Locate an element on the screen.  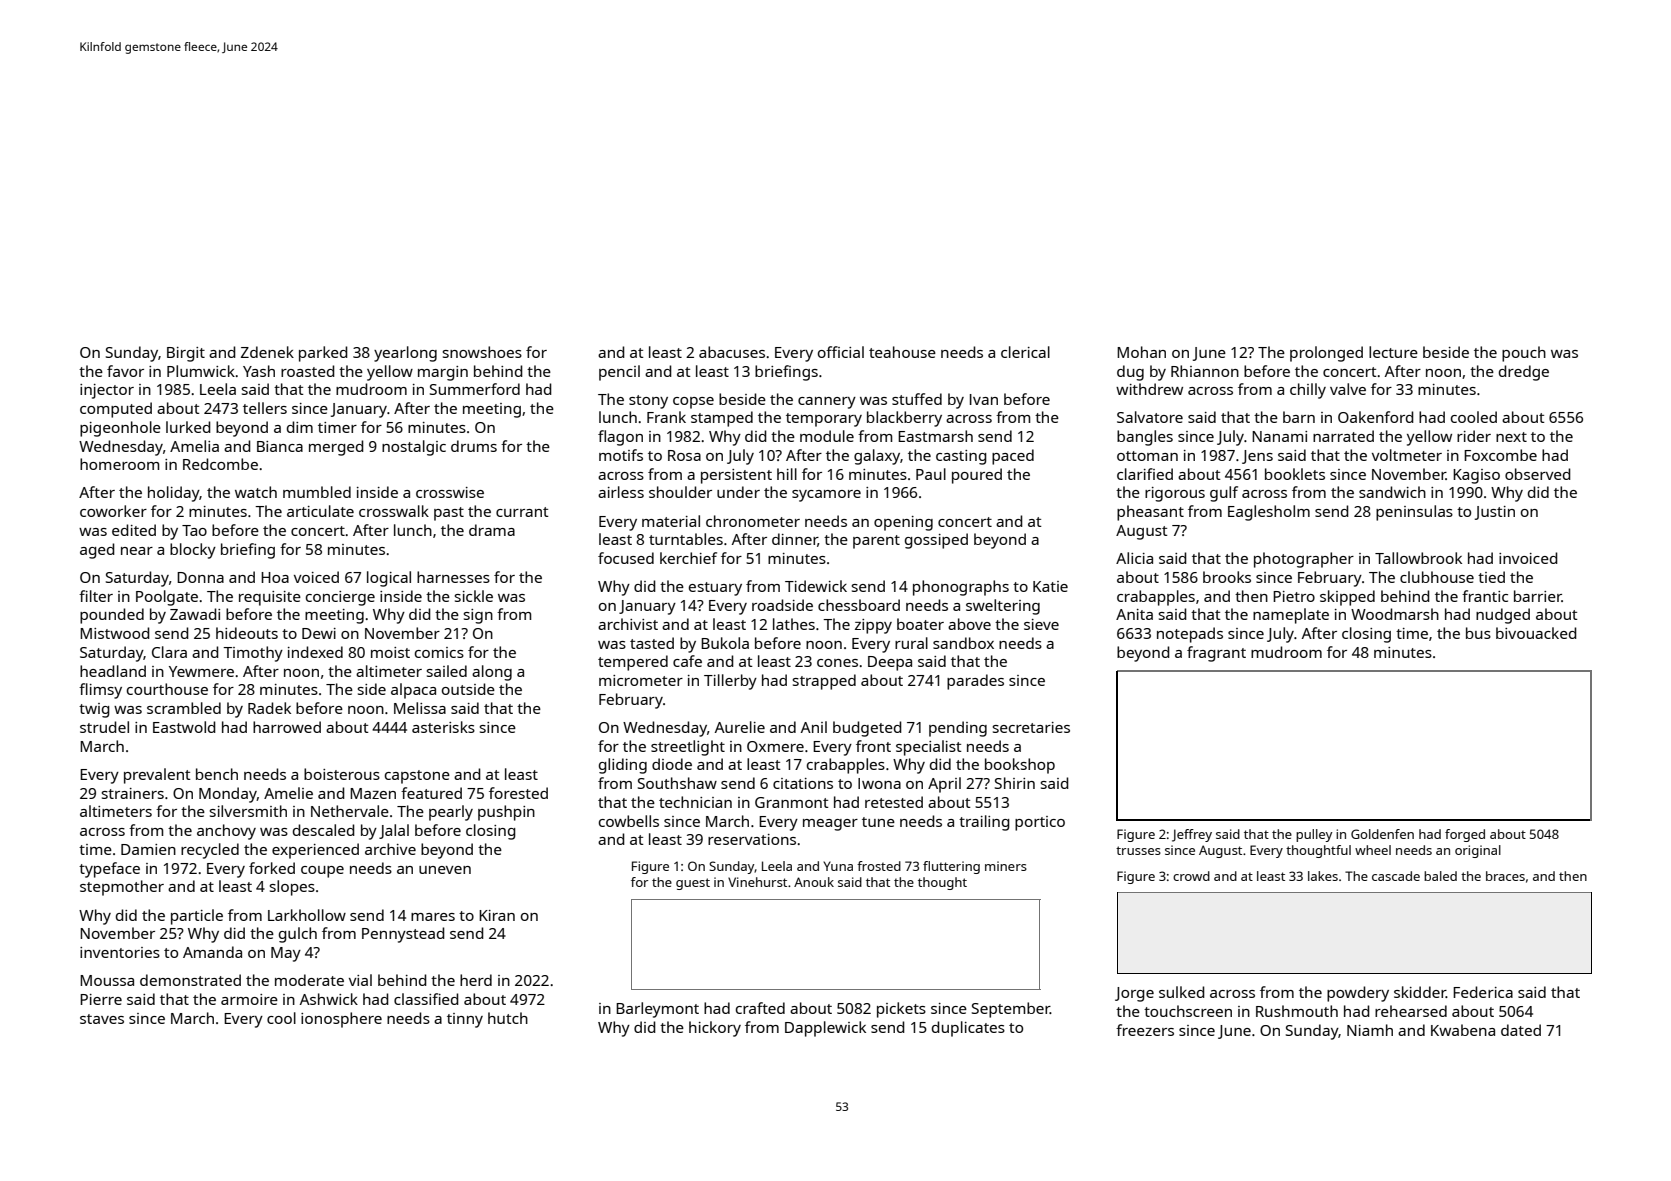
braces is located at coordinates (1505, 876).
